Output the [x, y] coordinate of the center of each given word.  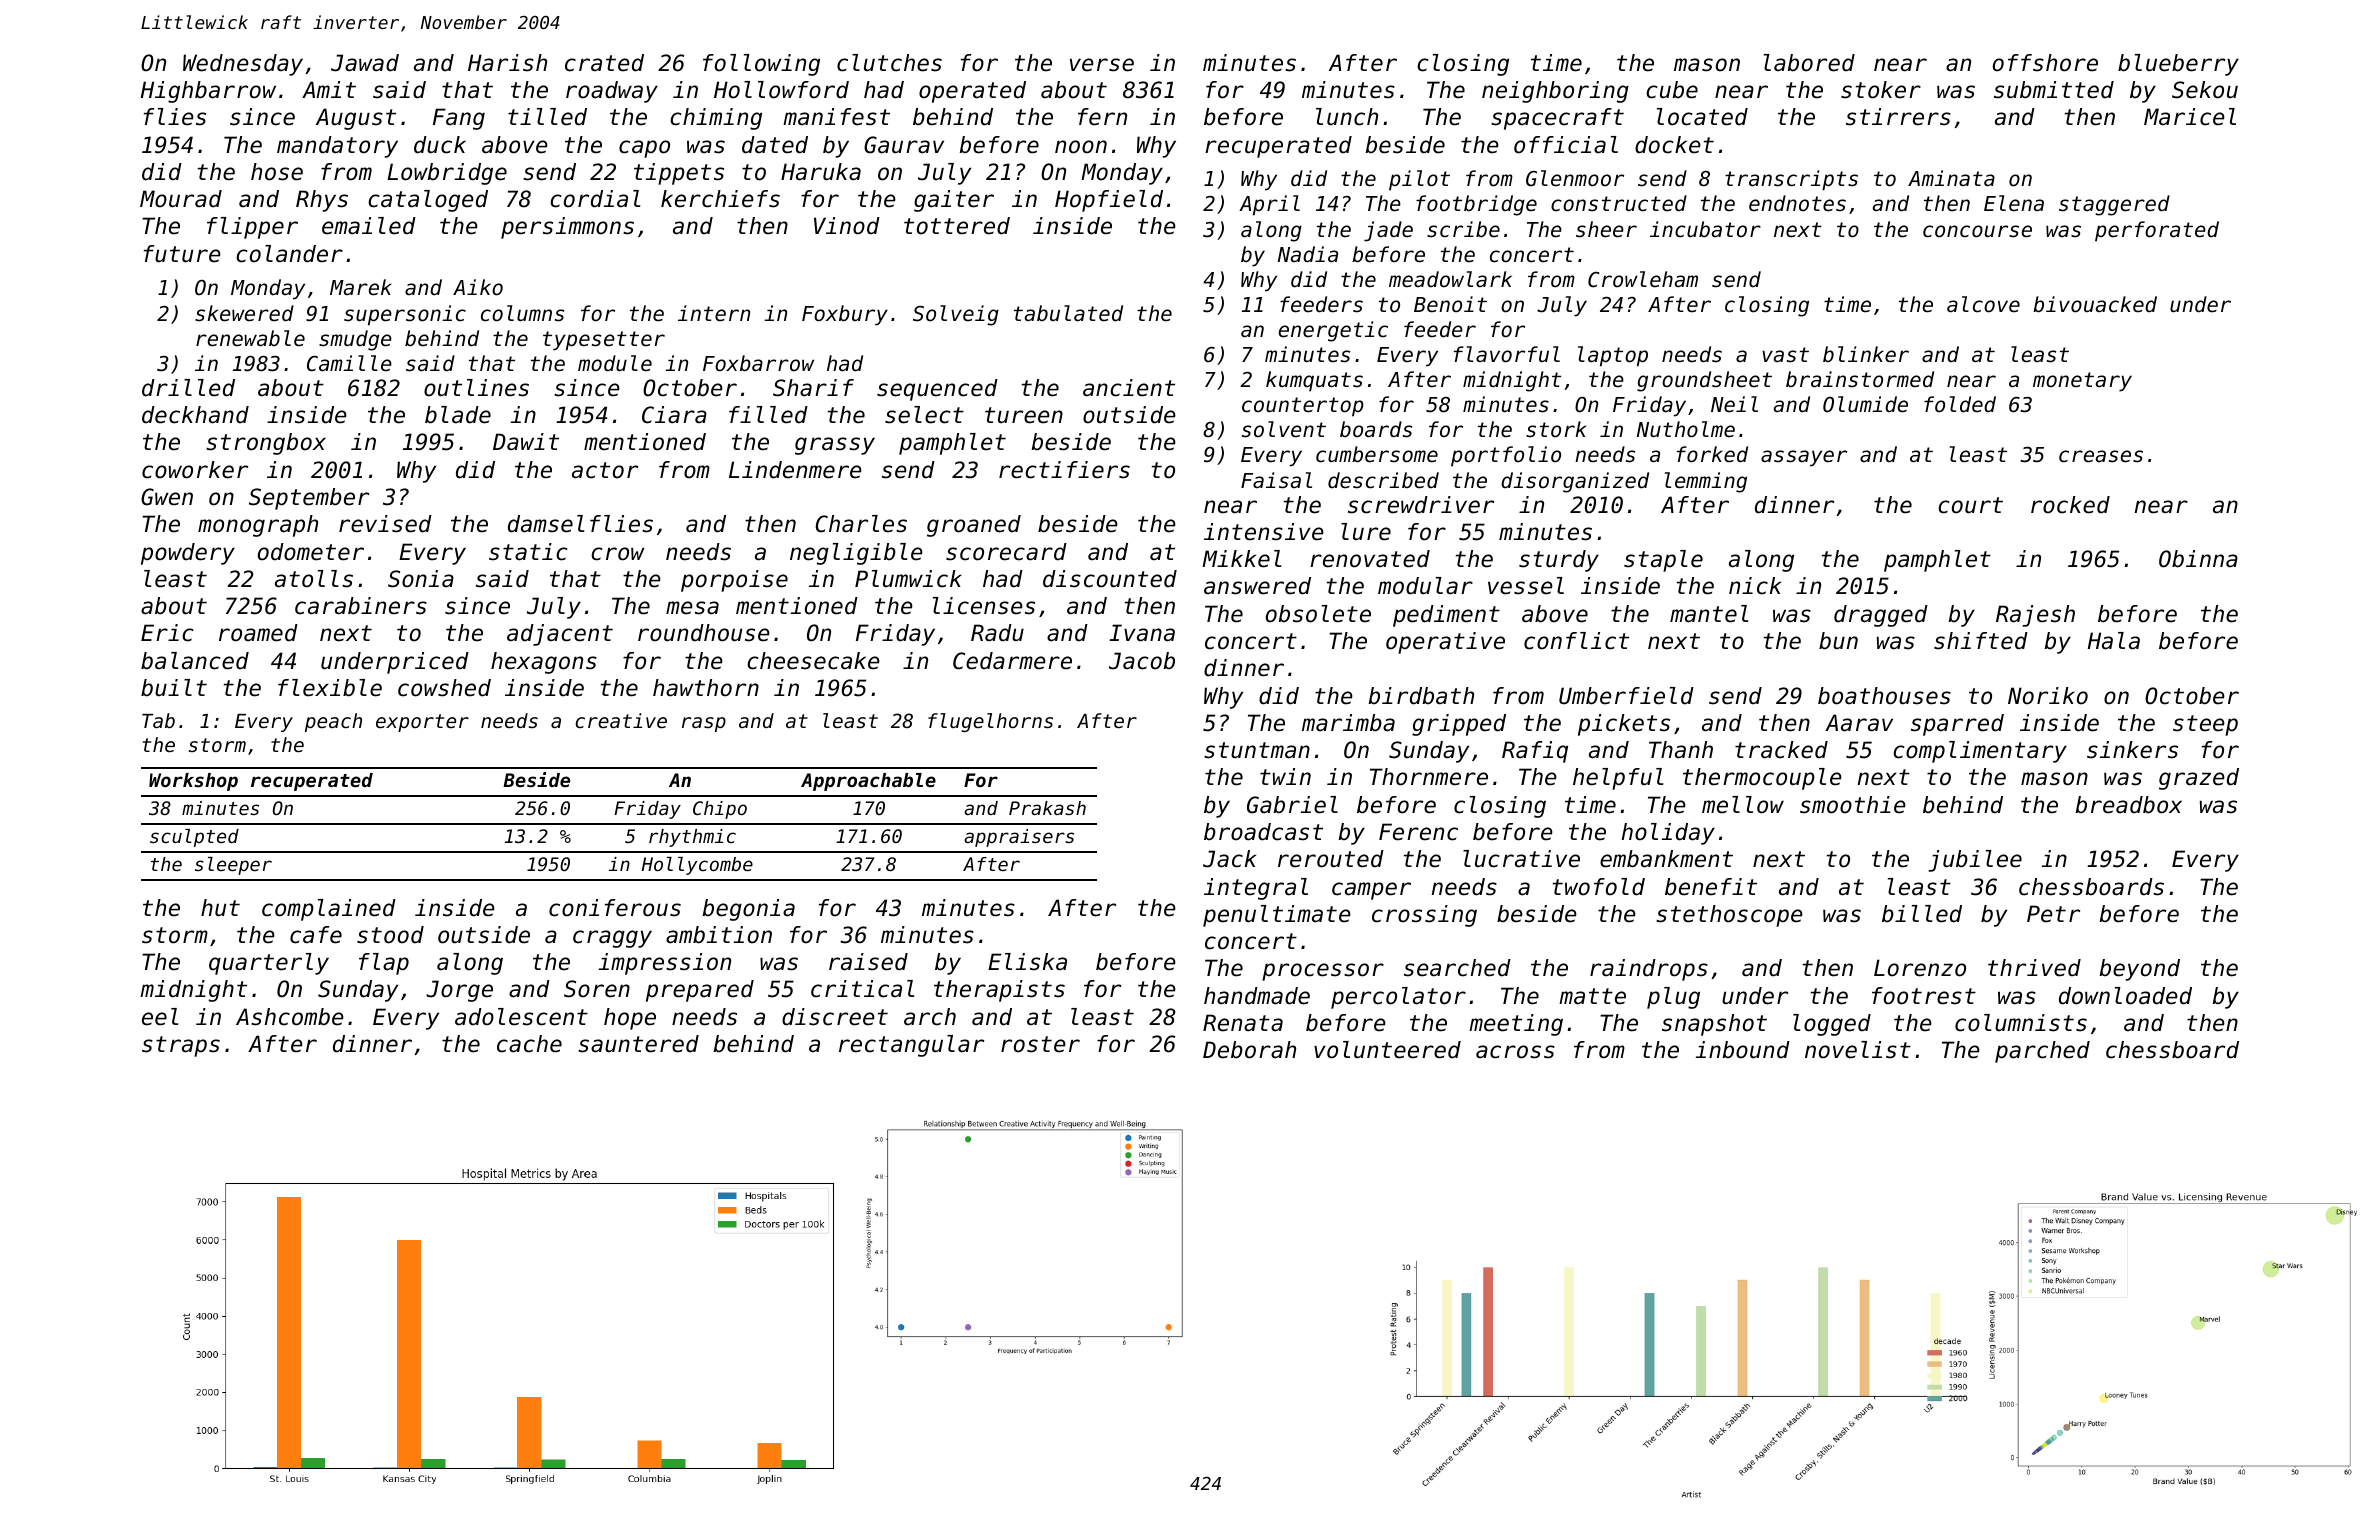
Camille [349, 363]
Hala [2114, 641]
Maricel [2190, 117]
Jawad [365, 63]
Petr [2053, 914]
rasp [704, 724]
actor [605, 470]
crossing [1424, 916]
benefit [1711, 887]
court [1970, 505]
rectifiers [1064, 470]
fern [1102, 117]
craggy [612, 939]
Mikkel [1241, 559]
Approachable [868, 782]
